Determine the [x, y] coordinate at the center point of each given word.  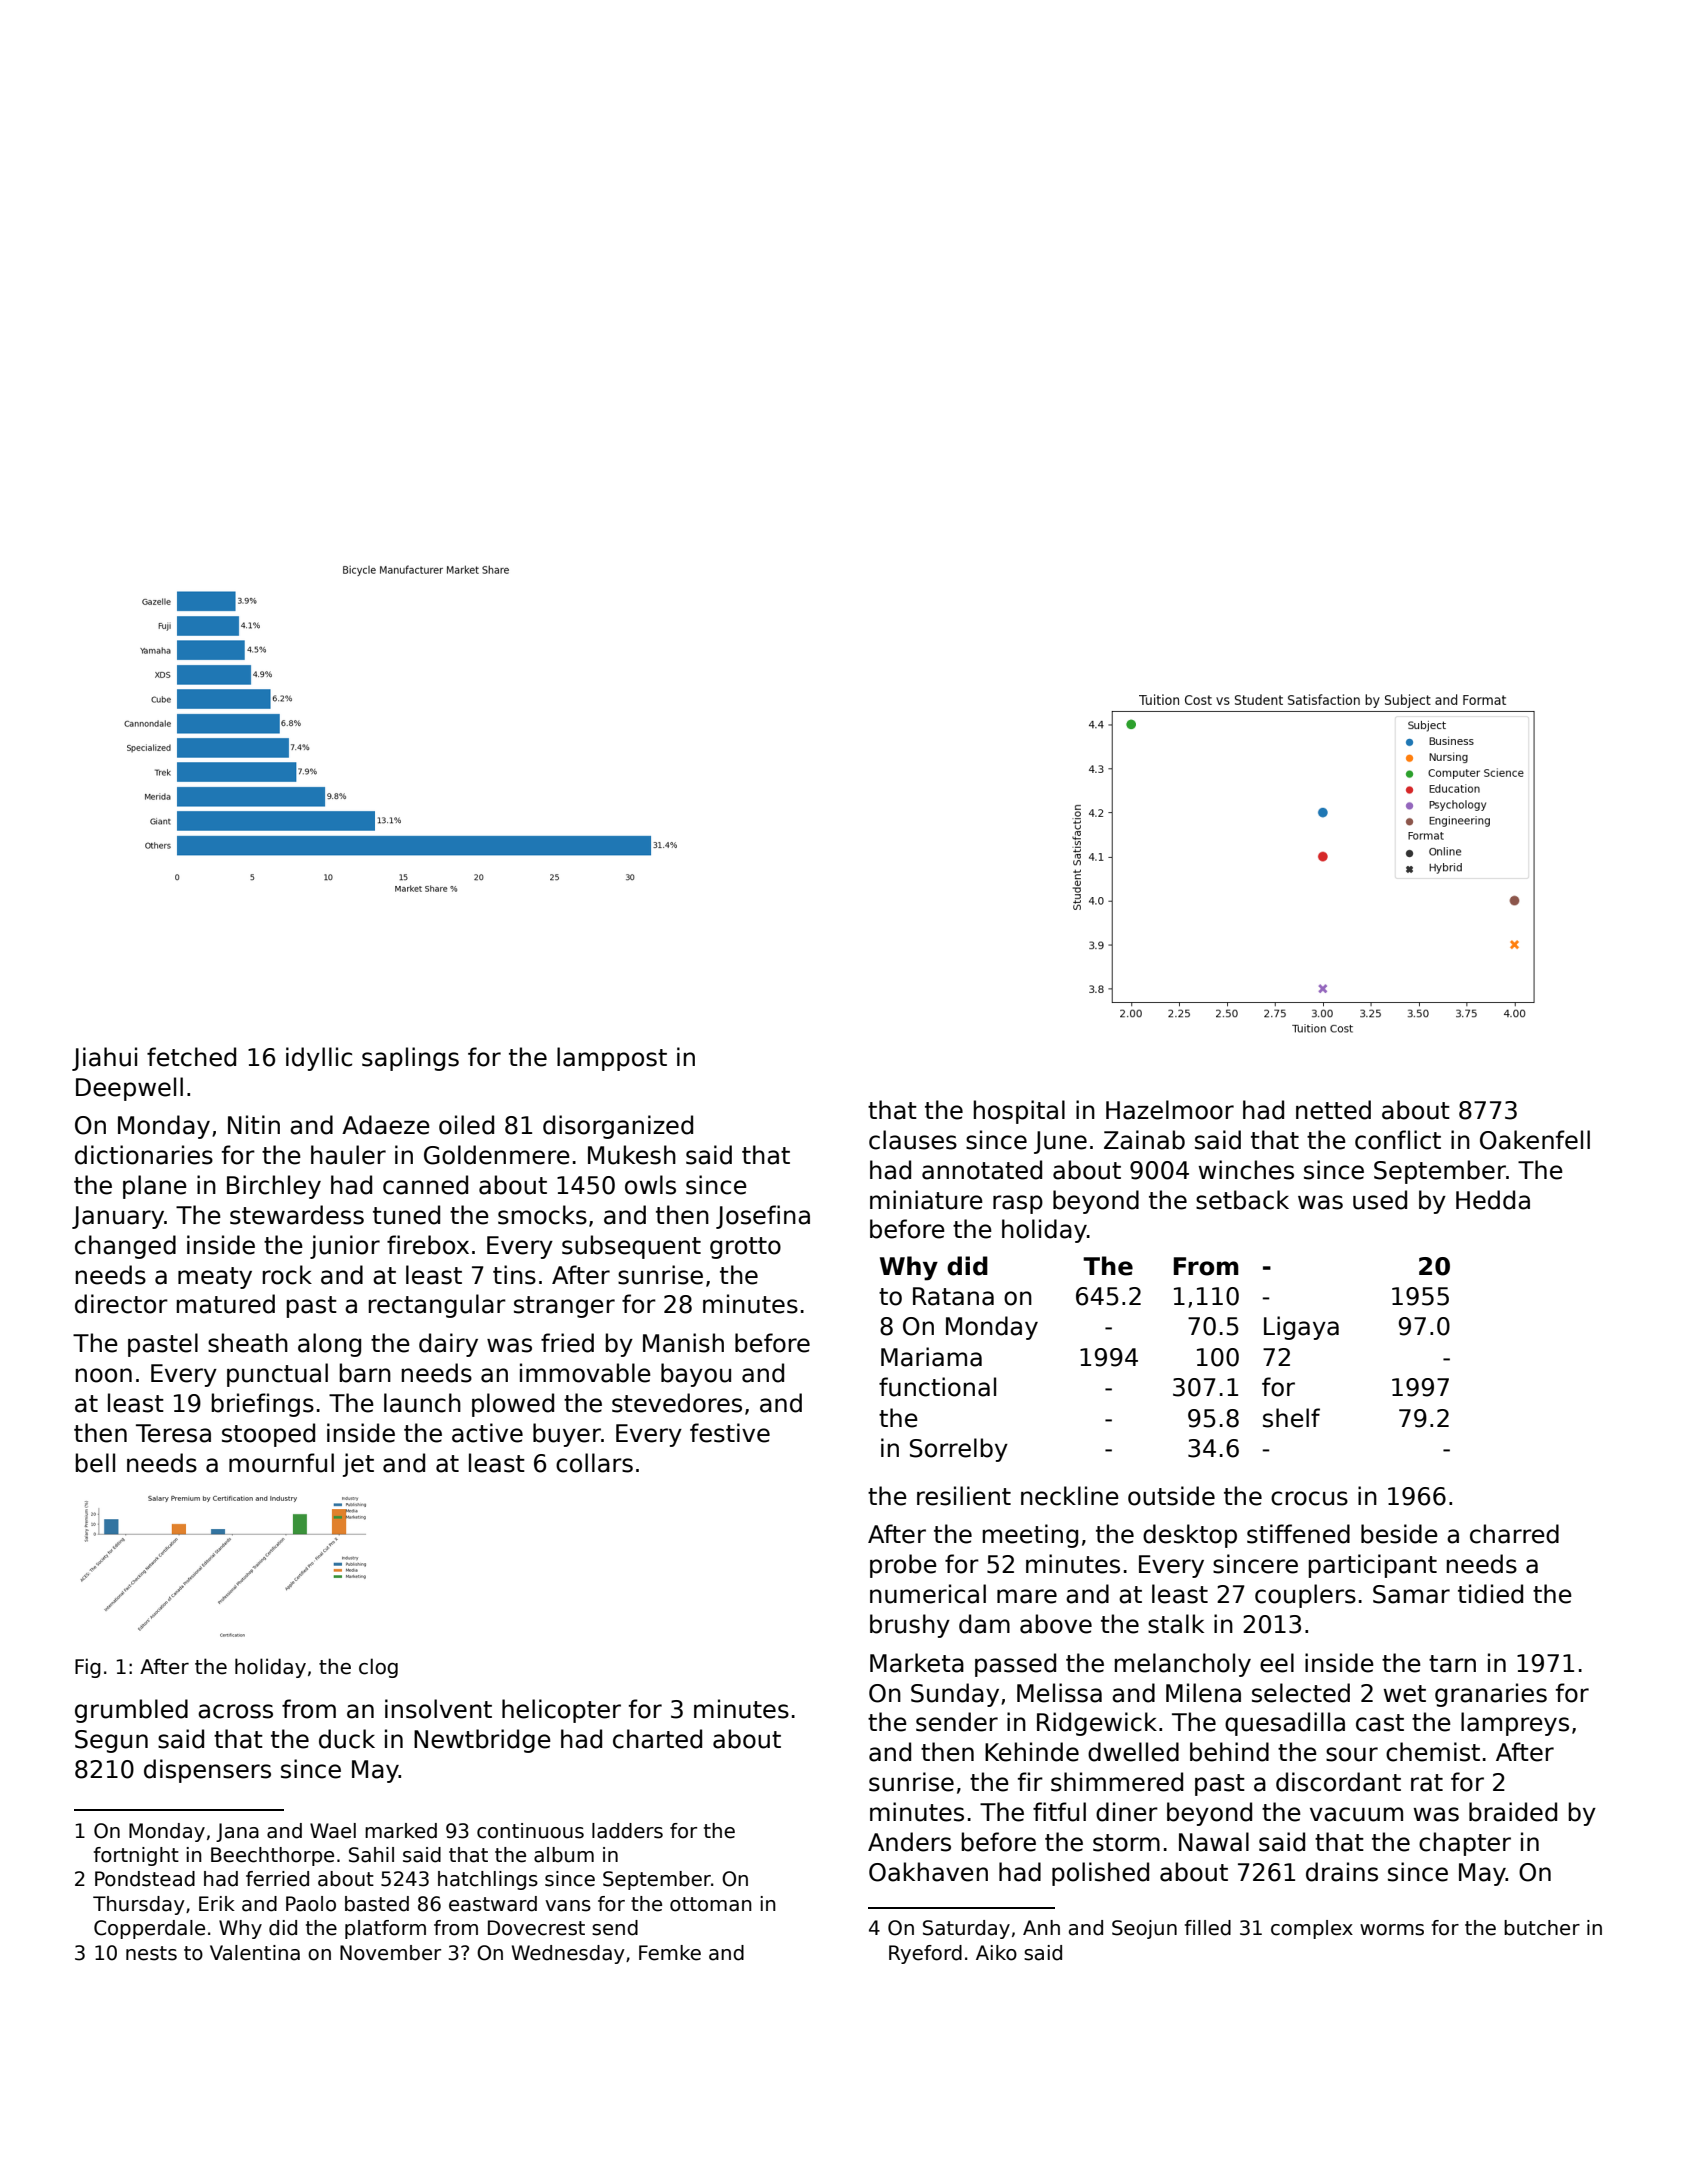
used [1380, 1200]
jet [358, 1465]
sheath [248, 1343]
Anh [1041, 1927]
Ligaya [1301, 1328]
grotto [745, 1248]
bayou [696, 1375]
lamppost [612, 1059]
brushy [910, 1626]
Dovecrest [536, 1928]
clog [378, 1668]
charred [1514, 1534]
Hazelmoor [1170, 1110]
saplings [410, 1059]
